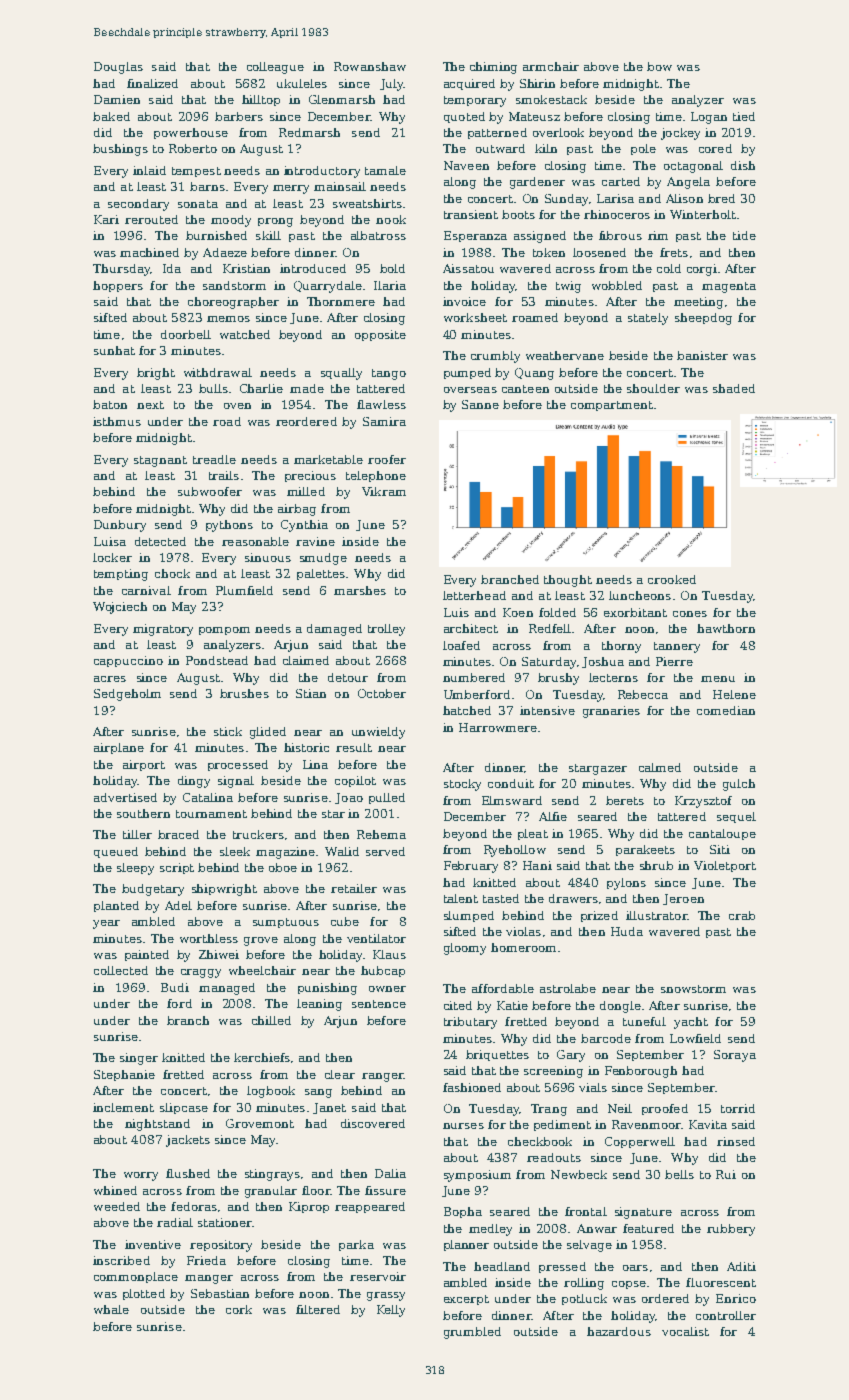  Describe the element at coordinates (611, 712) in the page. I see `granaries` at that location.
